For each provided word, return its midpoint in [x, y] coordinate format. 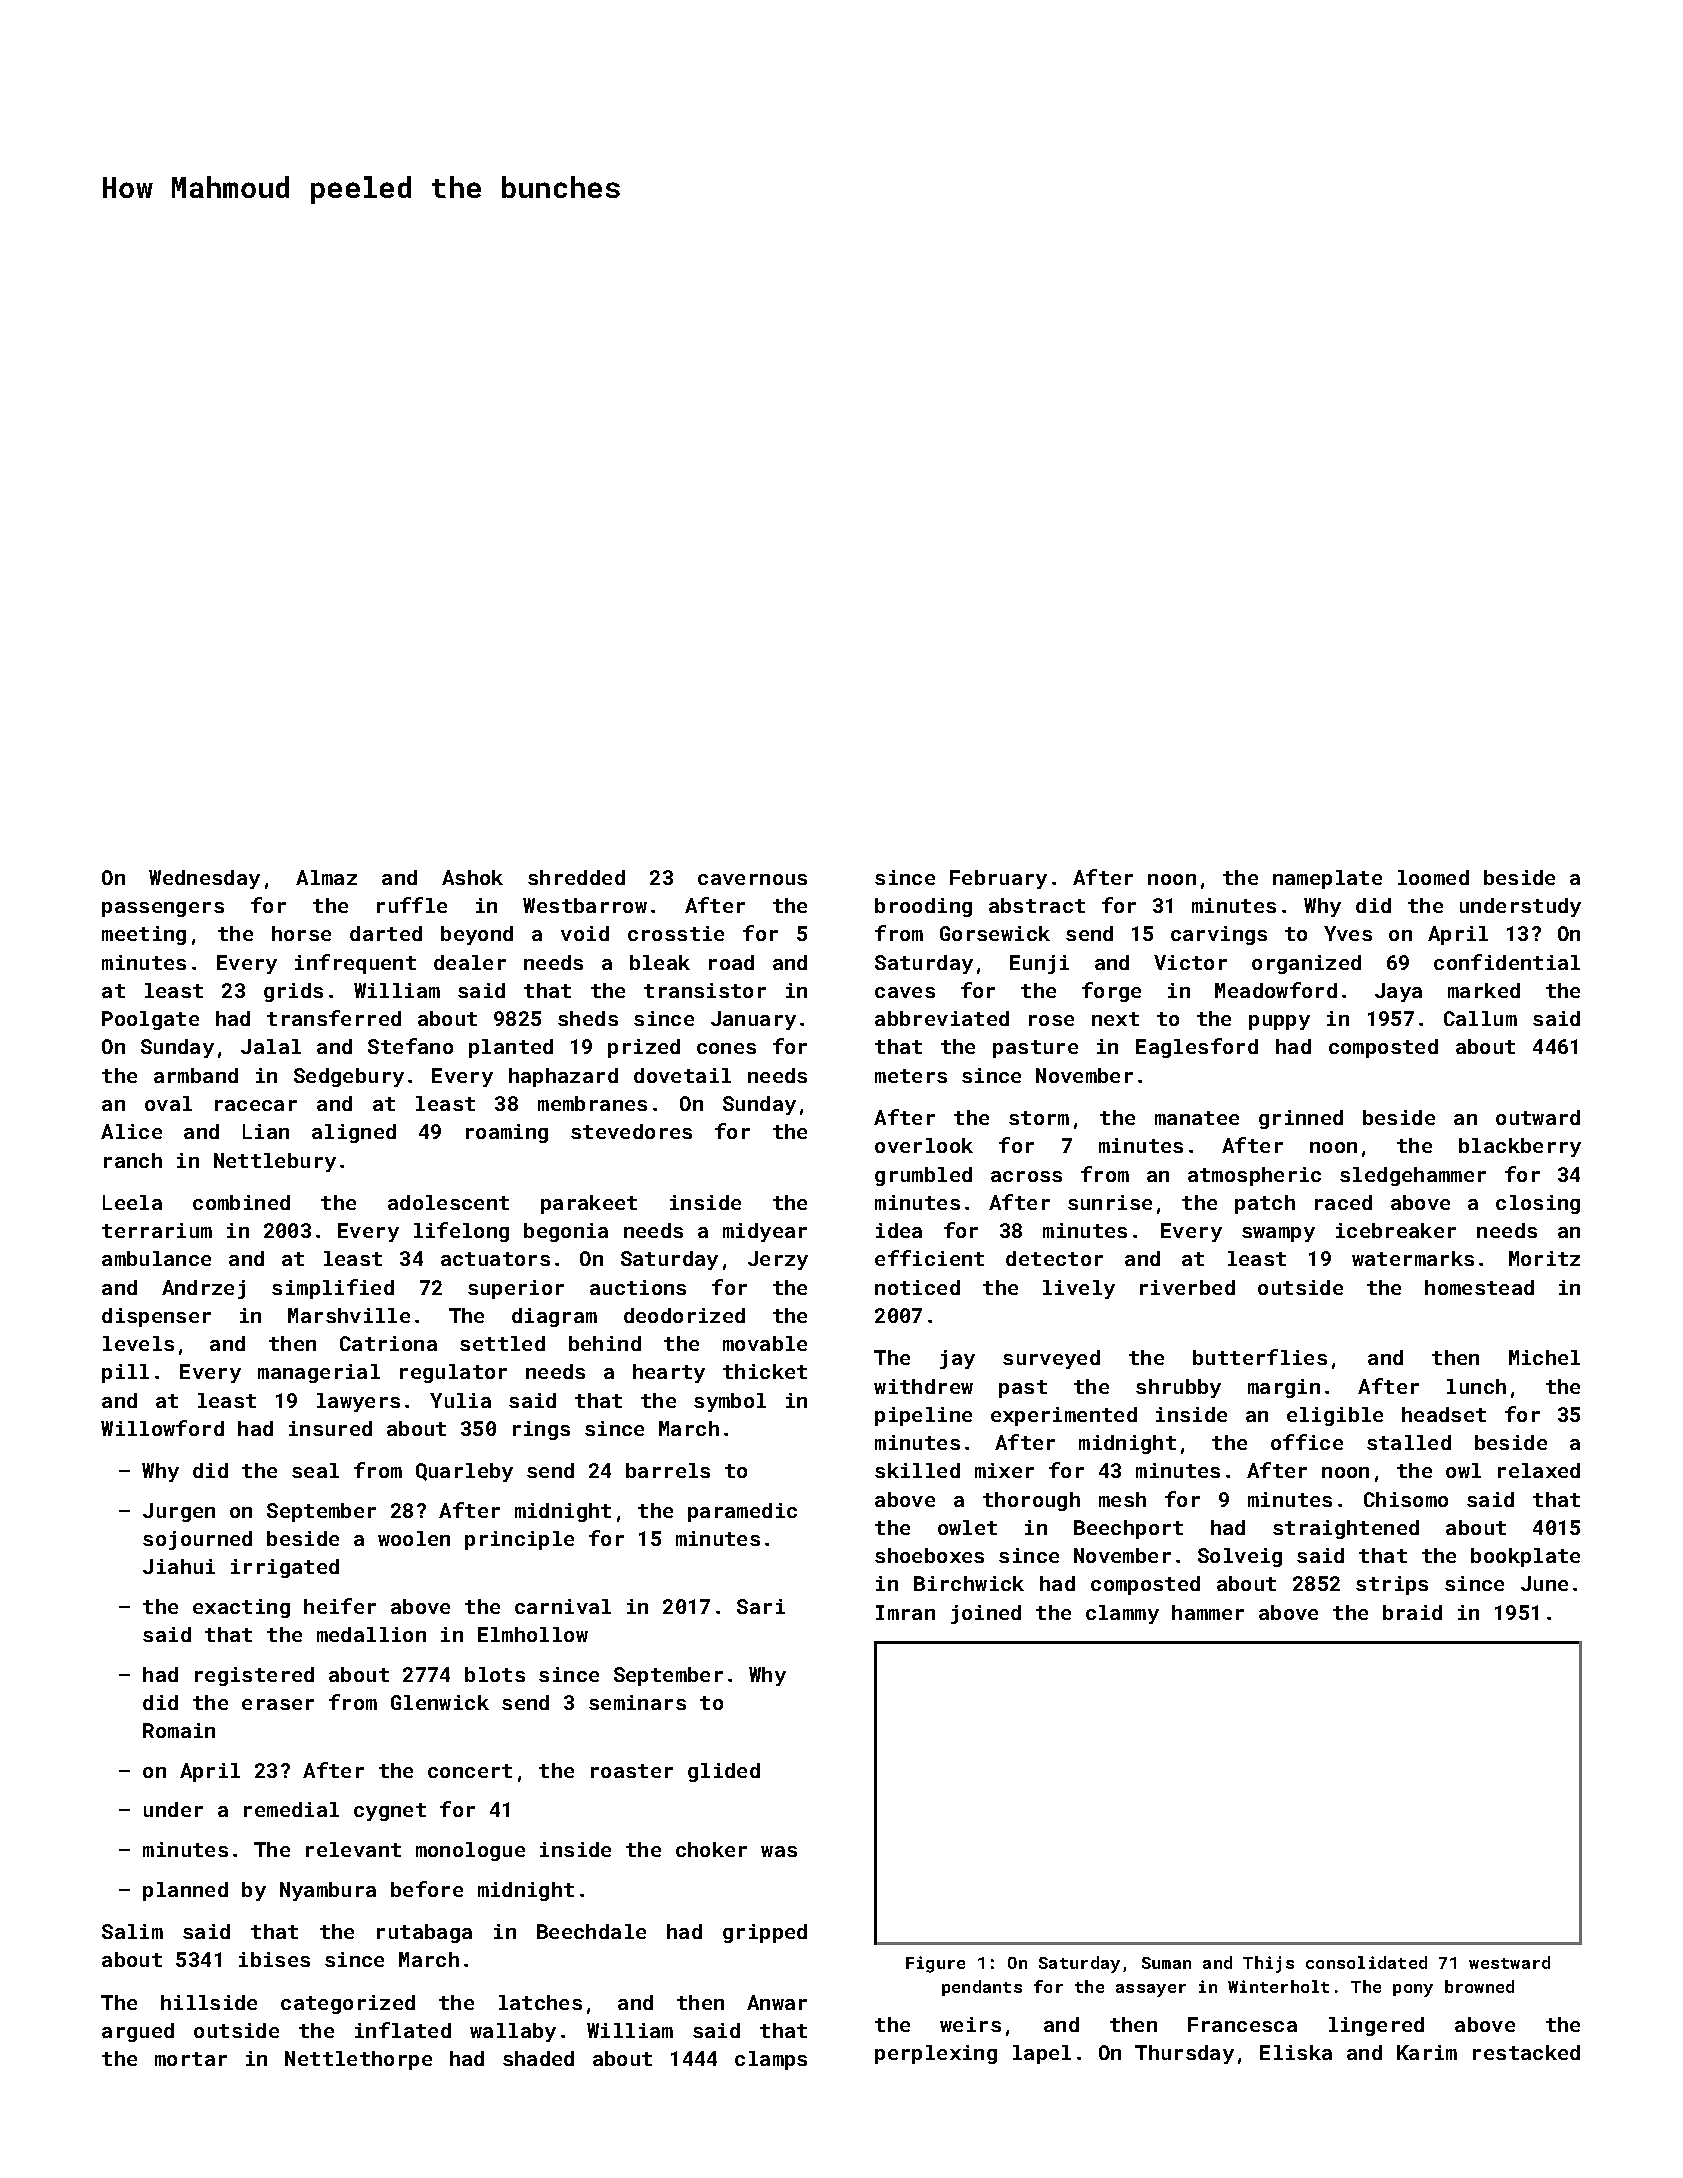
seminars [637, 1702]
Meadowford [1276, 990]
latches [540, 2002]
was [779, 1851]
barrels [668, 1470]
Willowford [162, 1428]
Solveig [1240, 1557]
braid [1412, 1612]
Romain [179, 1730]
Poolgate [150, 1020]
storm [1039, 1118]
